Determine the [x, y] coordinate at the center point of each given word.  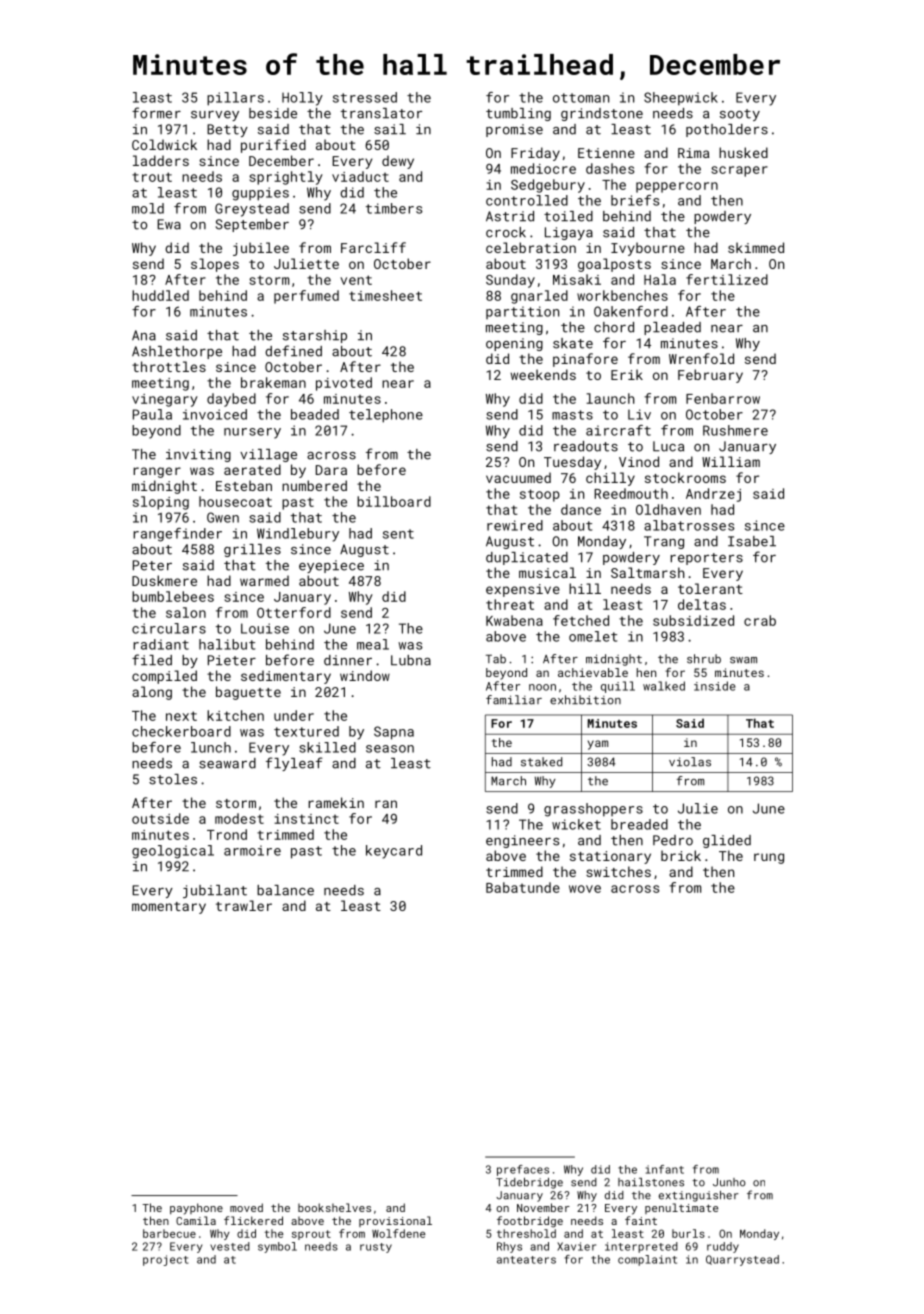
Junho [729, 1182]
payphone [196, 1209]
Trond [227, 834]
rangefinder [177, 535]
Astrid [510, 216]
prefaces [523, 1170]
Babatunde [523, 887]
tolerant [710, 588]
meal [373, 644]
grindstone [602, 114]
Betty [227, 130]
